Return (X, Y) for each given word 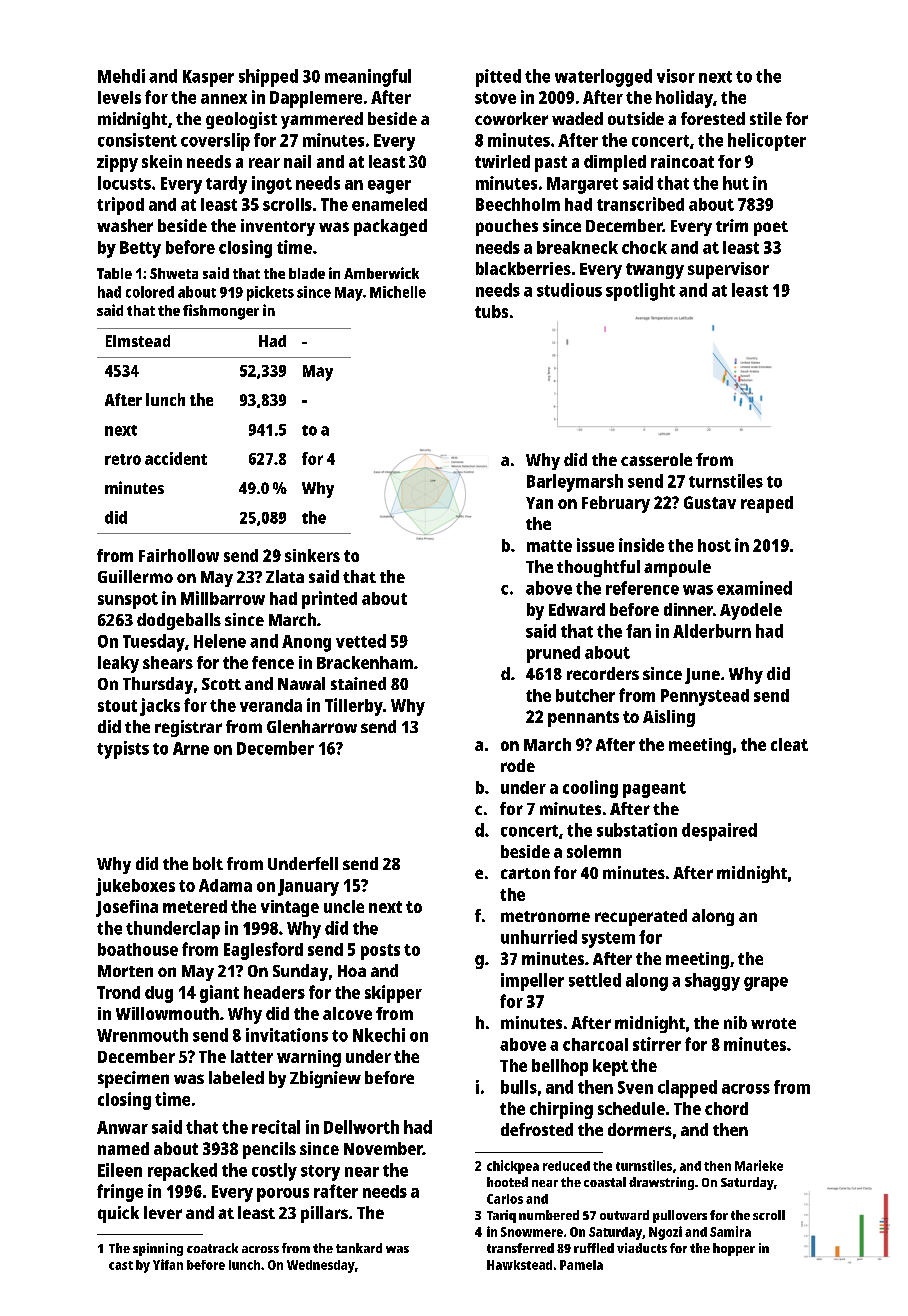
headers (274, 992)
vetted (361, 641)
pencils (269, 1150)
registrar (188, 728)
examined (754, 588)
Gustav (710, 502)
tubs (491, 311)
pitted (498, 78)
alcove (347, 1013)
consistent (137, 140)
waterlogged (603, 78)
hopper (734, 1249)
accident (176, 458)
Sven (635, 1087)
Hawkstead (519, 1265)
